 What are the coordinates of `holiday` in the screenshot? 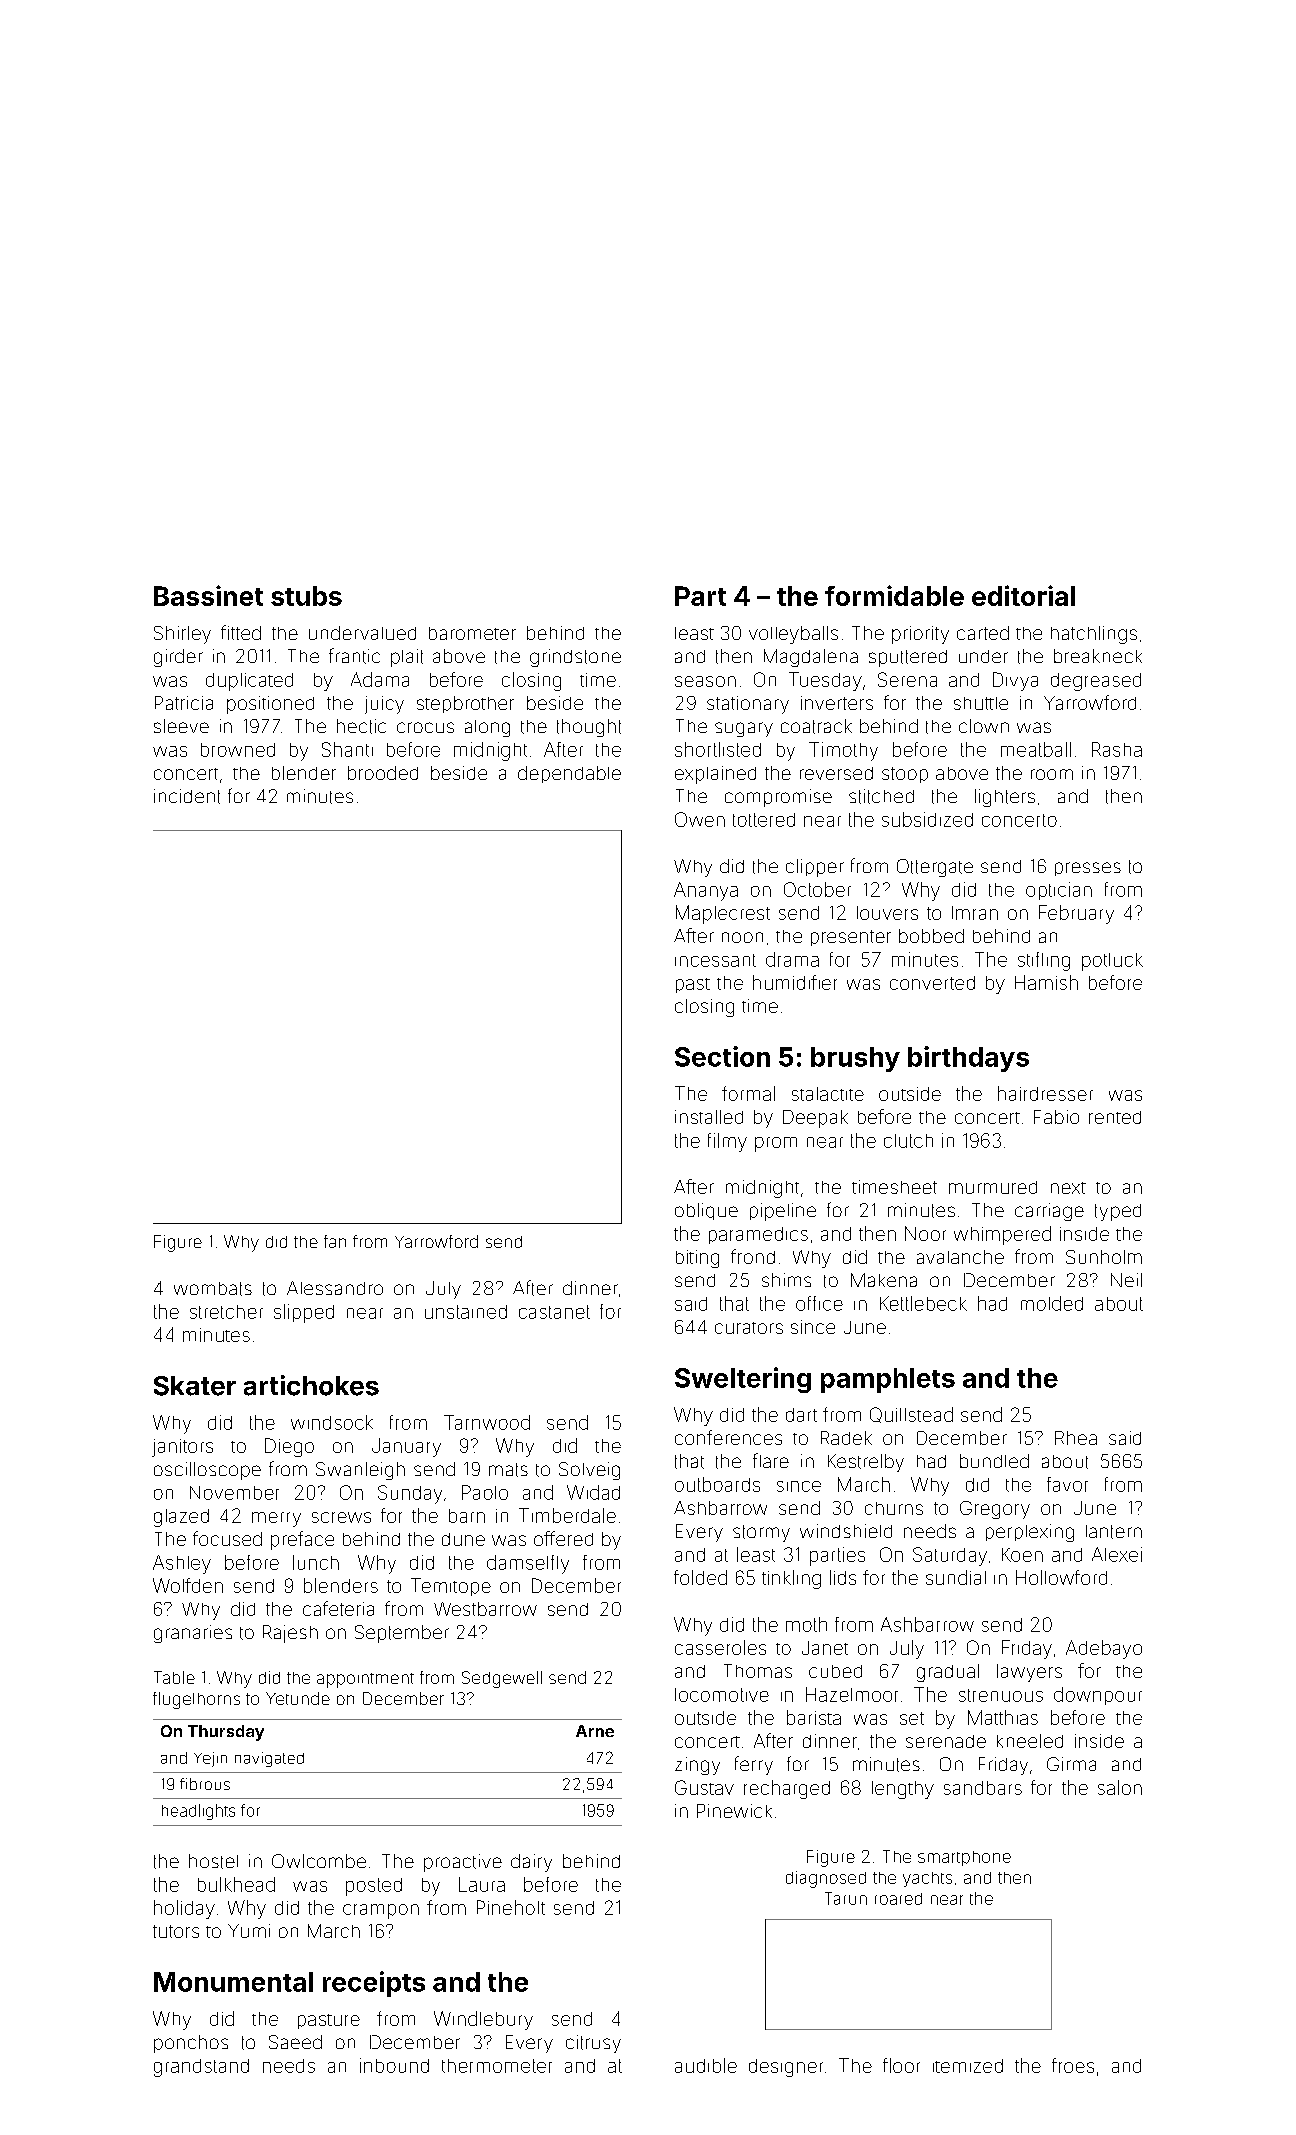 It's located at (184, 1909).
